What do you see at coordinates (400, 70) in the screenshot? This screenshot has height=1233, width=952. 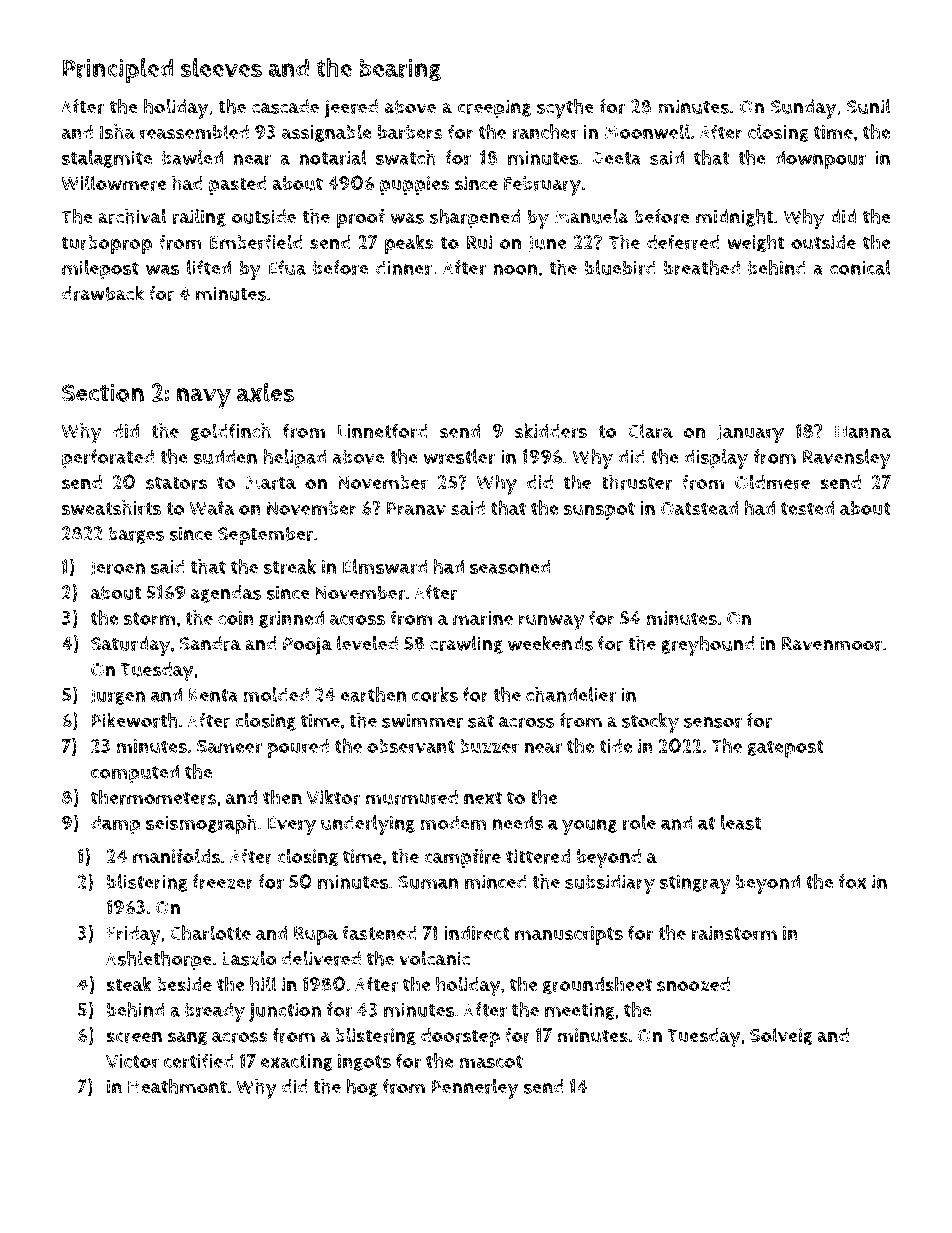 I see `bearing` at bounding box center [400, 70].
